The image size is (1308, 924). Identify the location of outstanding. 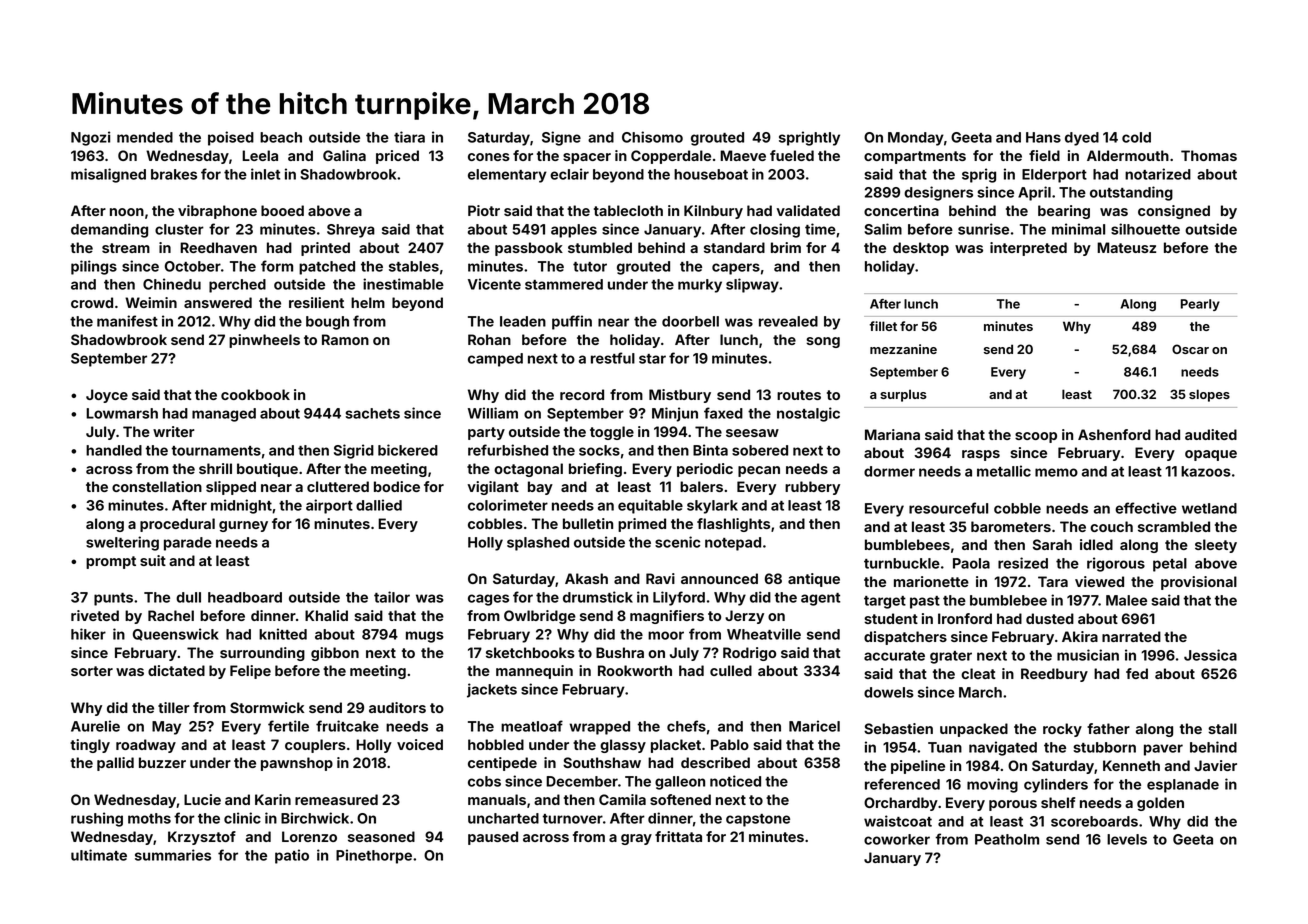
(1131, 193).
